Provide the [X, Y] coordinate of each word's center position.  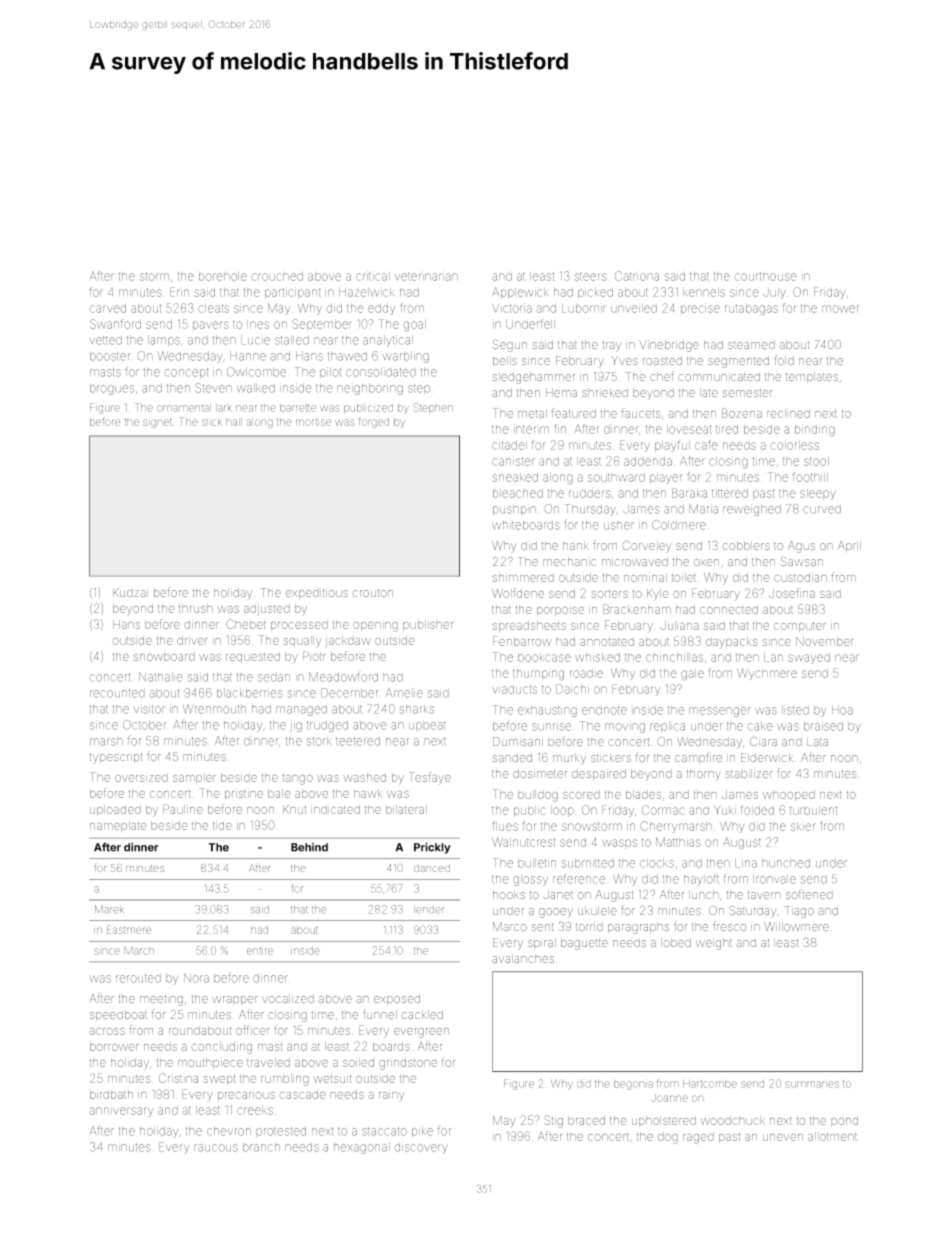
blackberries [250, 693]
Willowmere [796, 926]
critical [373, 276]
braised [823, 726]
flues [505, 826]
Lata [817, 741]
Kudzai [130, 592]
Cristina [178, 1078]
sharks [417, 709]
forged [374, 422]
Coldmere [679, 525]
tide [222, 825]
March [139, 951]
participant [293, 293]
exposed [397, 999]
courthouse [765, 276]
